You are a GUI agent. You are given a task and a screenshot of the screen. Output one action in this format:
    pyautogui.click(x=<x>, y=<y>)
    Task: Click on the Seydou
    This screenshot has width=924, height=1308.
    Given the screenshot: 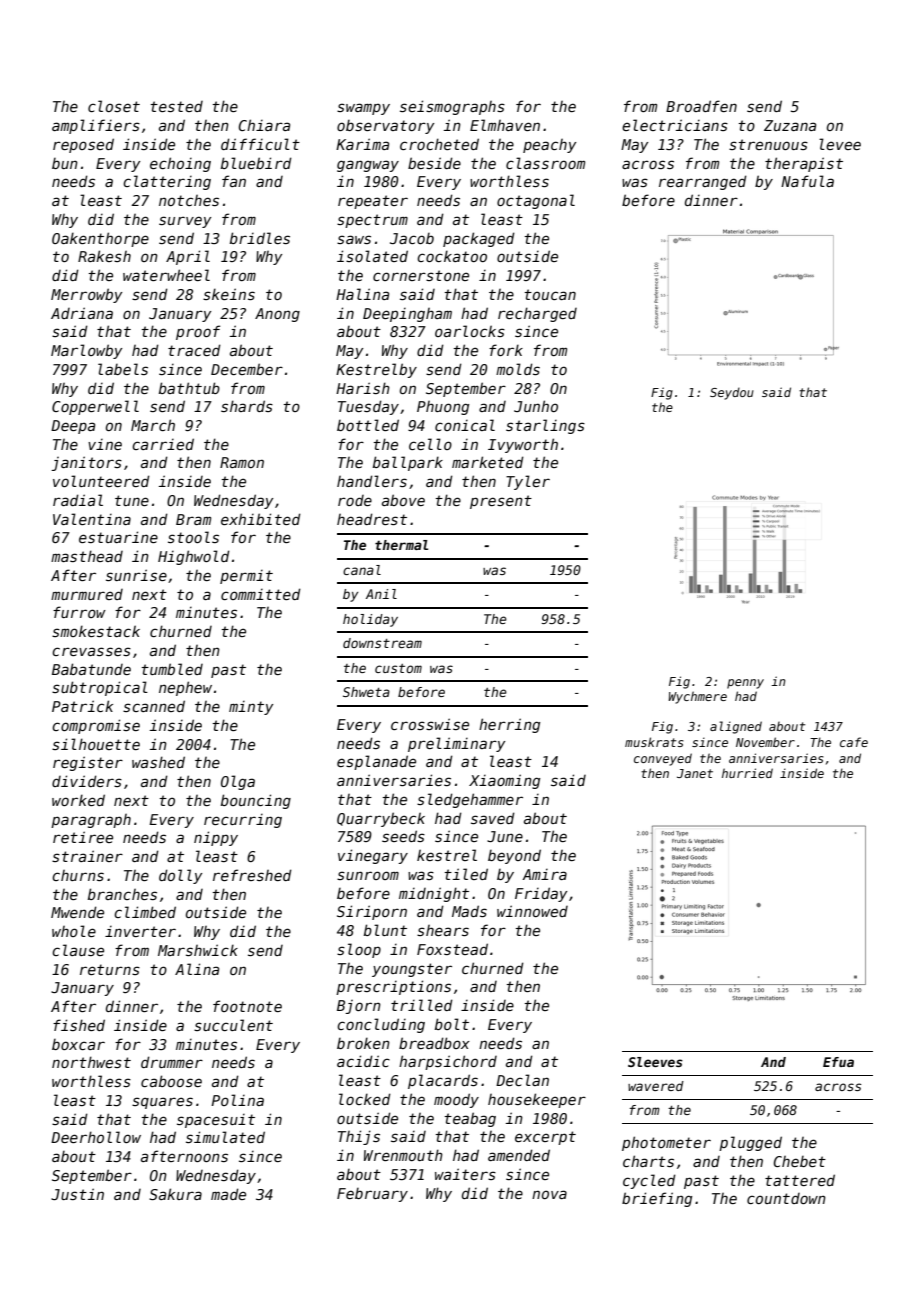 What is the action you would take?
    pyautogui.click(x=732, y=393)
